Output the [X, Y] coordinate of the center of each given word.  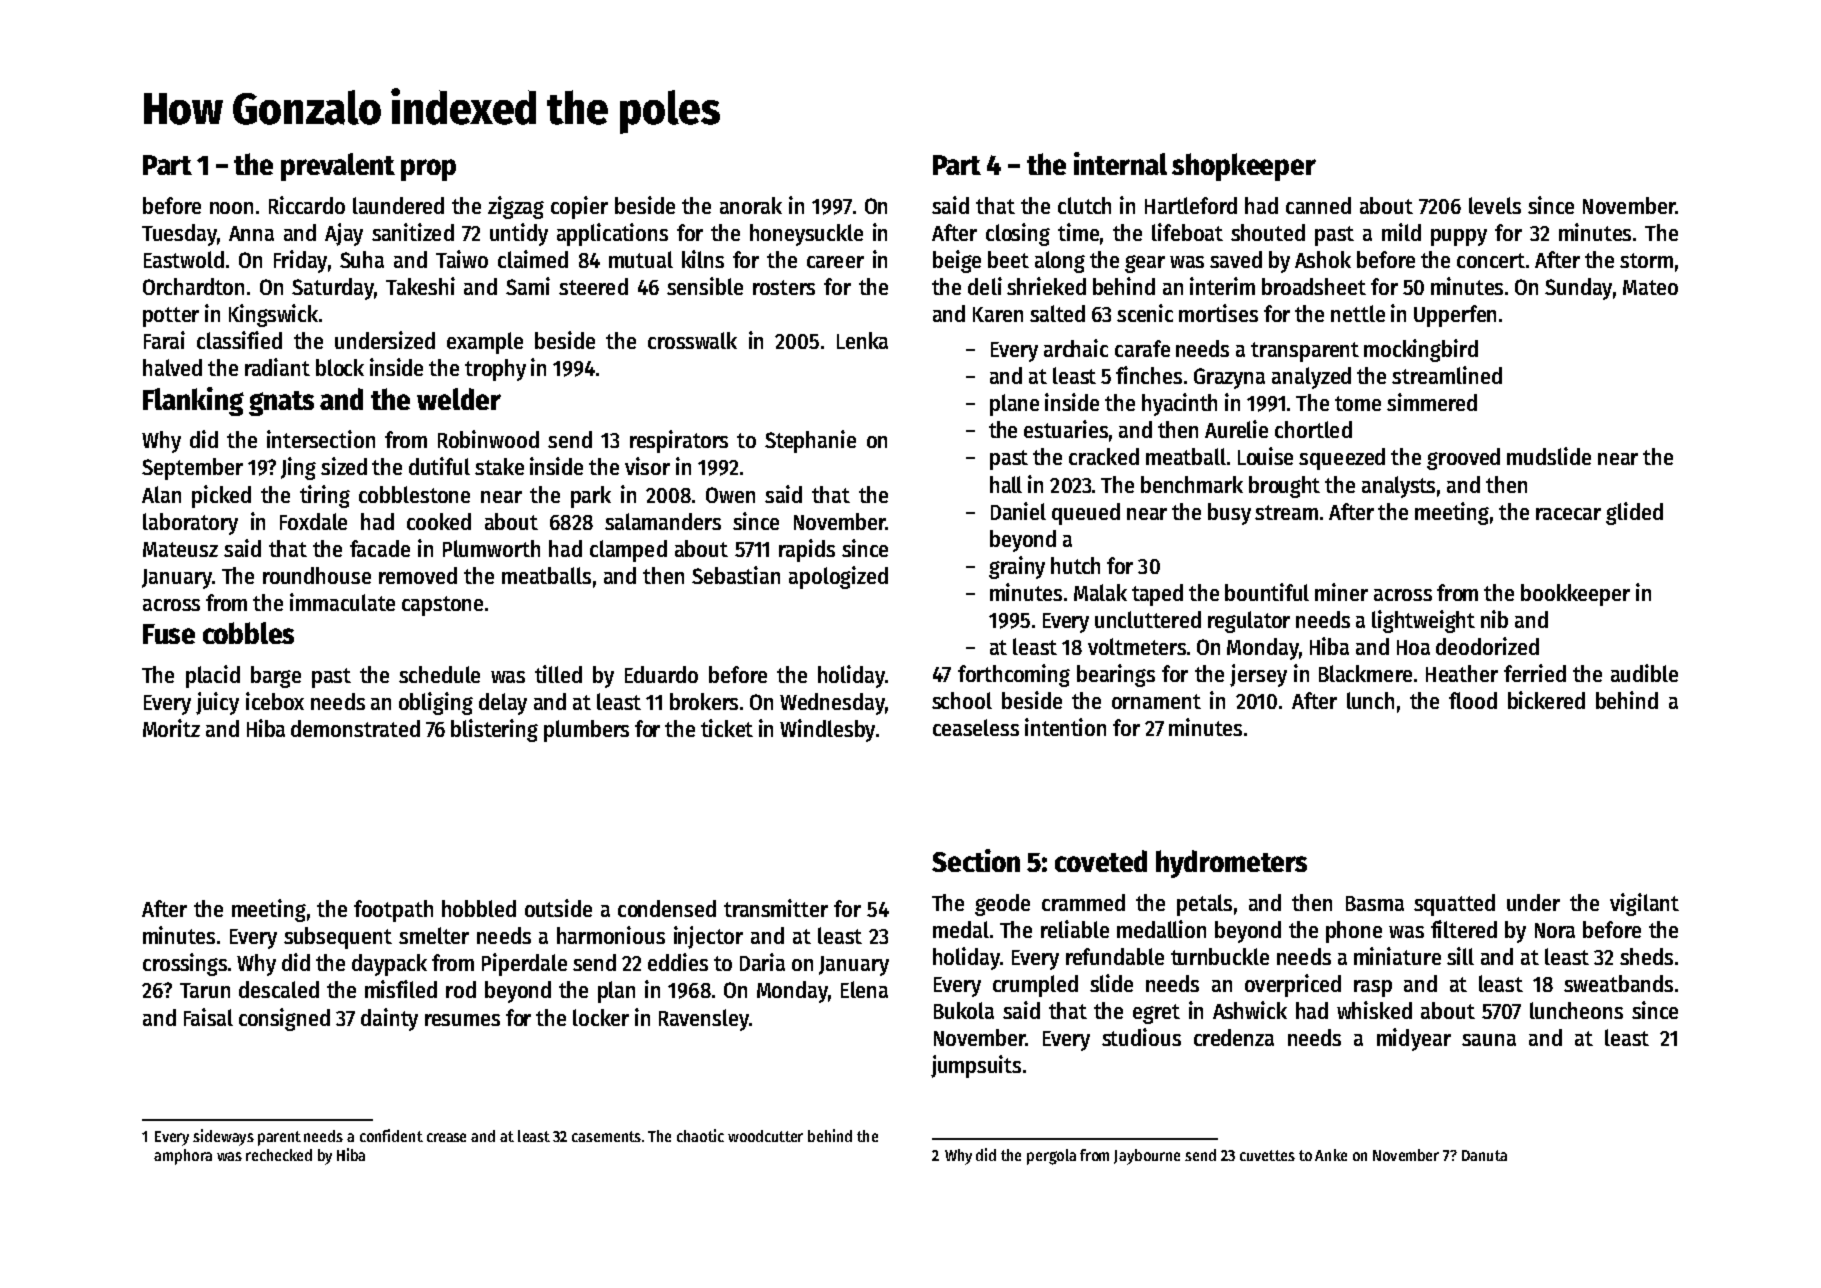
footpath [393, 911]
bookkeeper [1575, 595]
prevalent [338, 167]
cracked [1104, 456]
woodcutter [765, 1136]
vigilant [1644, 904]
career [835, 262]
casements [606, 1136]
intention [1065, 727]
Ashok [1323, 259]
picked [221, 496]
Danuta [1484, 1155]
